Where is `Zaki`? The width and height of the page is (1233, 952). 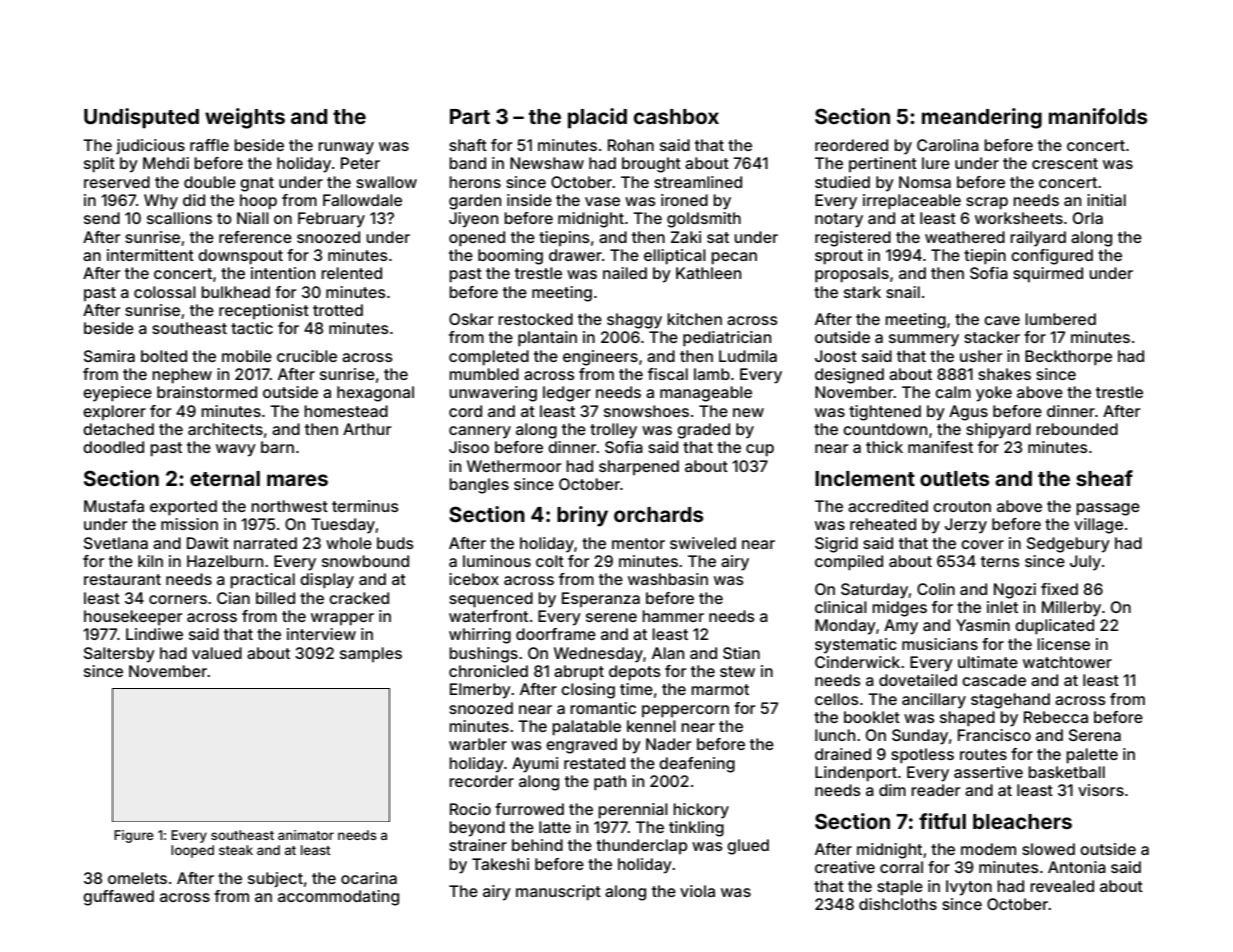
Zaki is located at coordinates (686, 237).
